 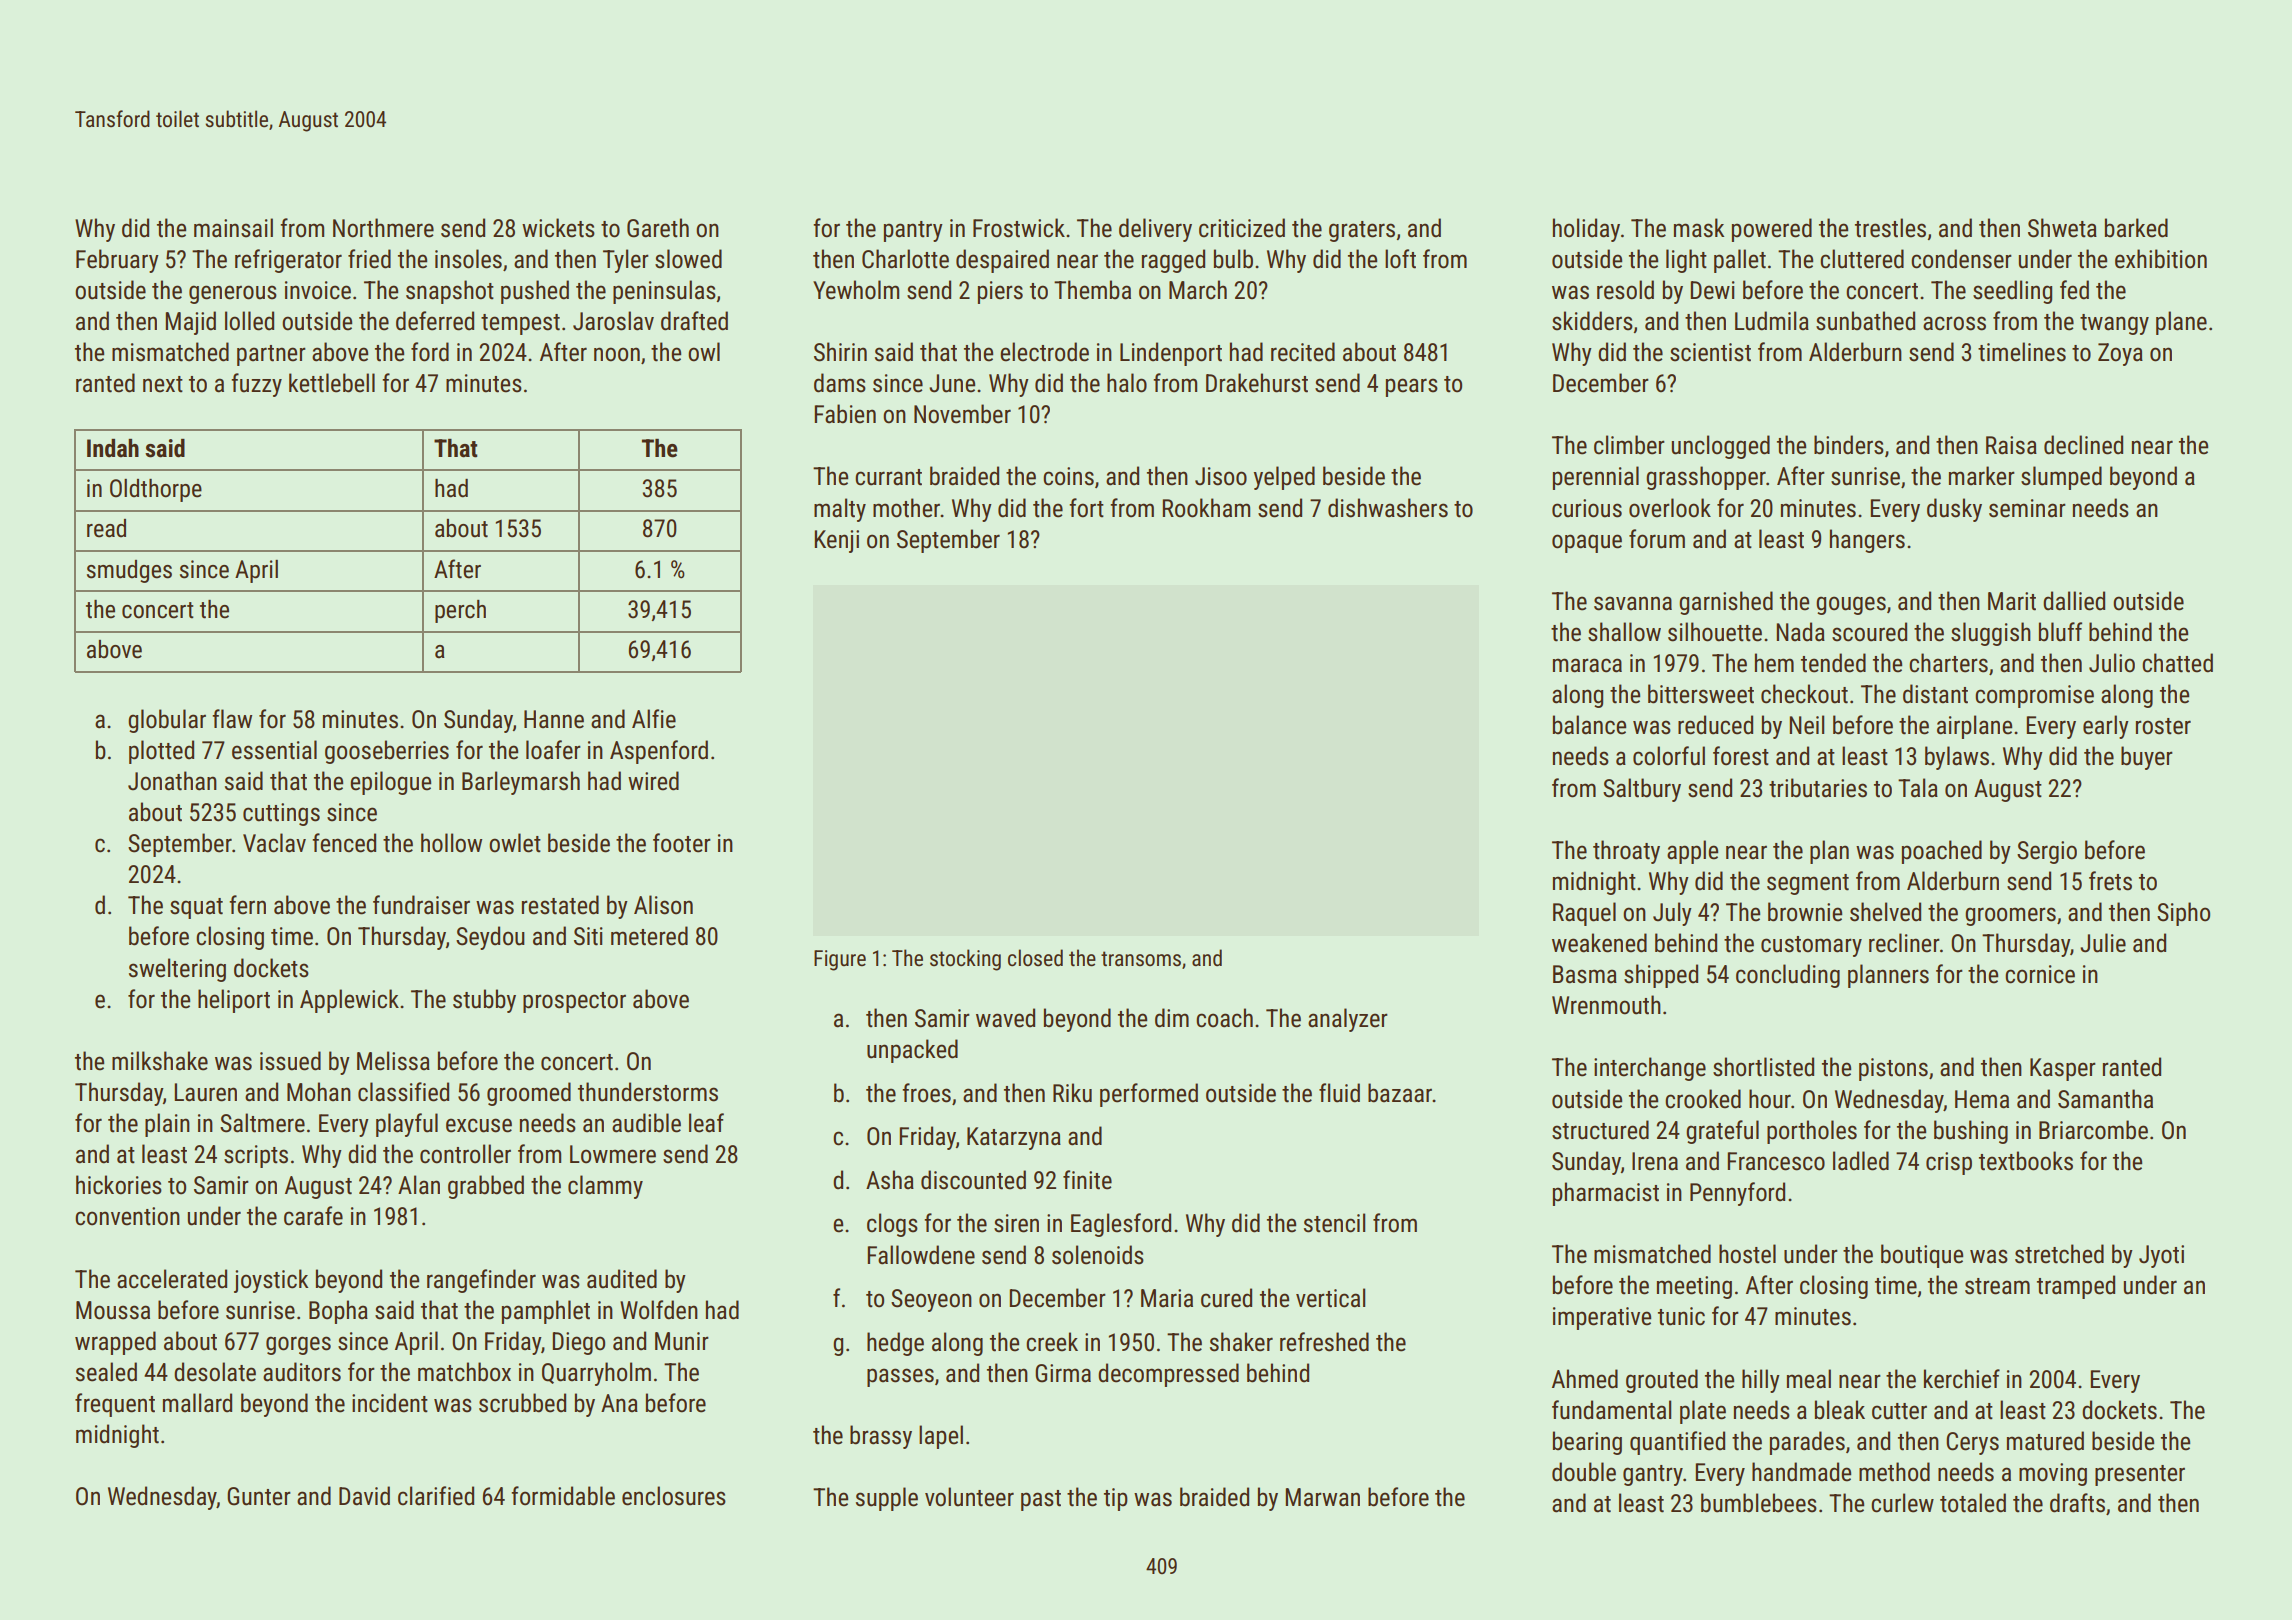 What do you see at coordinates (1587, 665) in the page?
I see `maraca` at bounding box center [1587, 665].
